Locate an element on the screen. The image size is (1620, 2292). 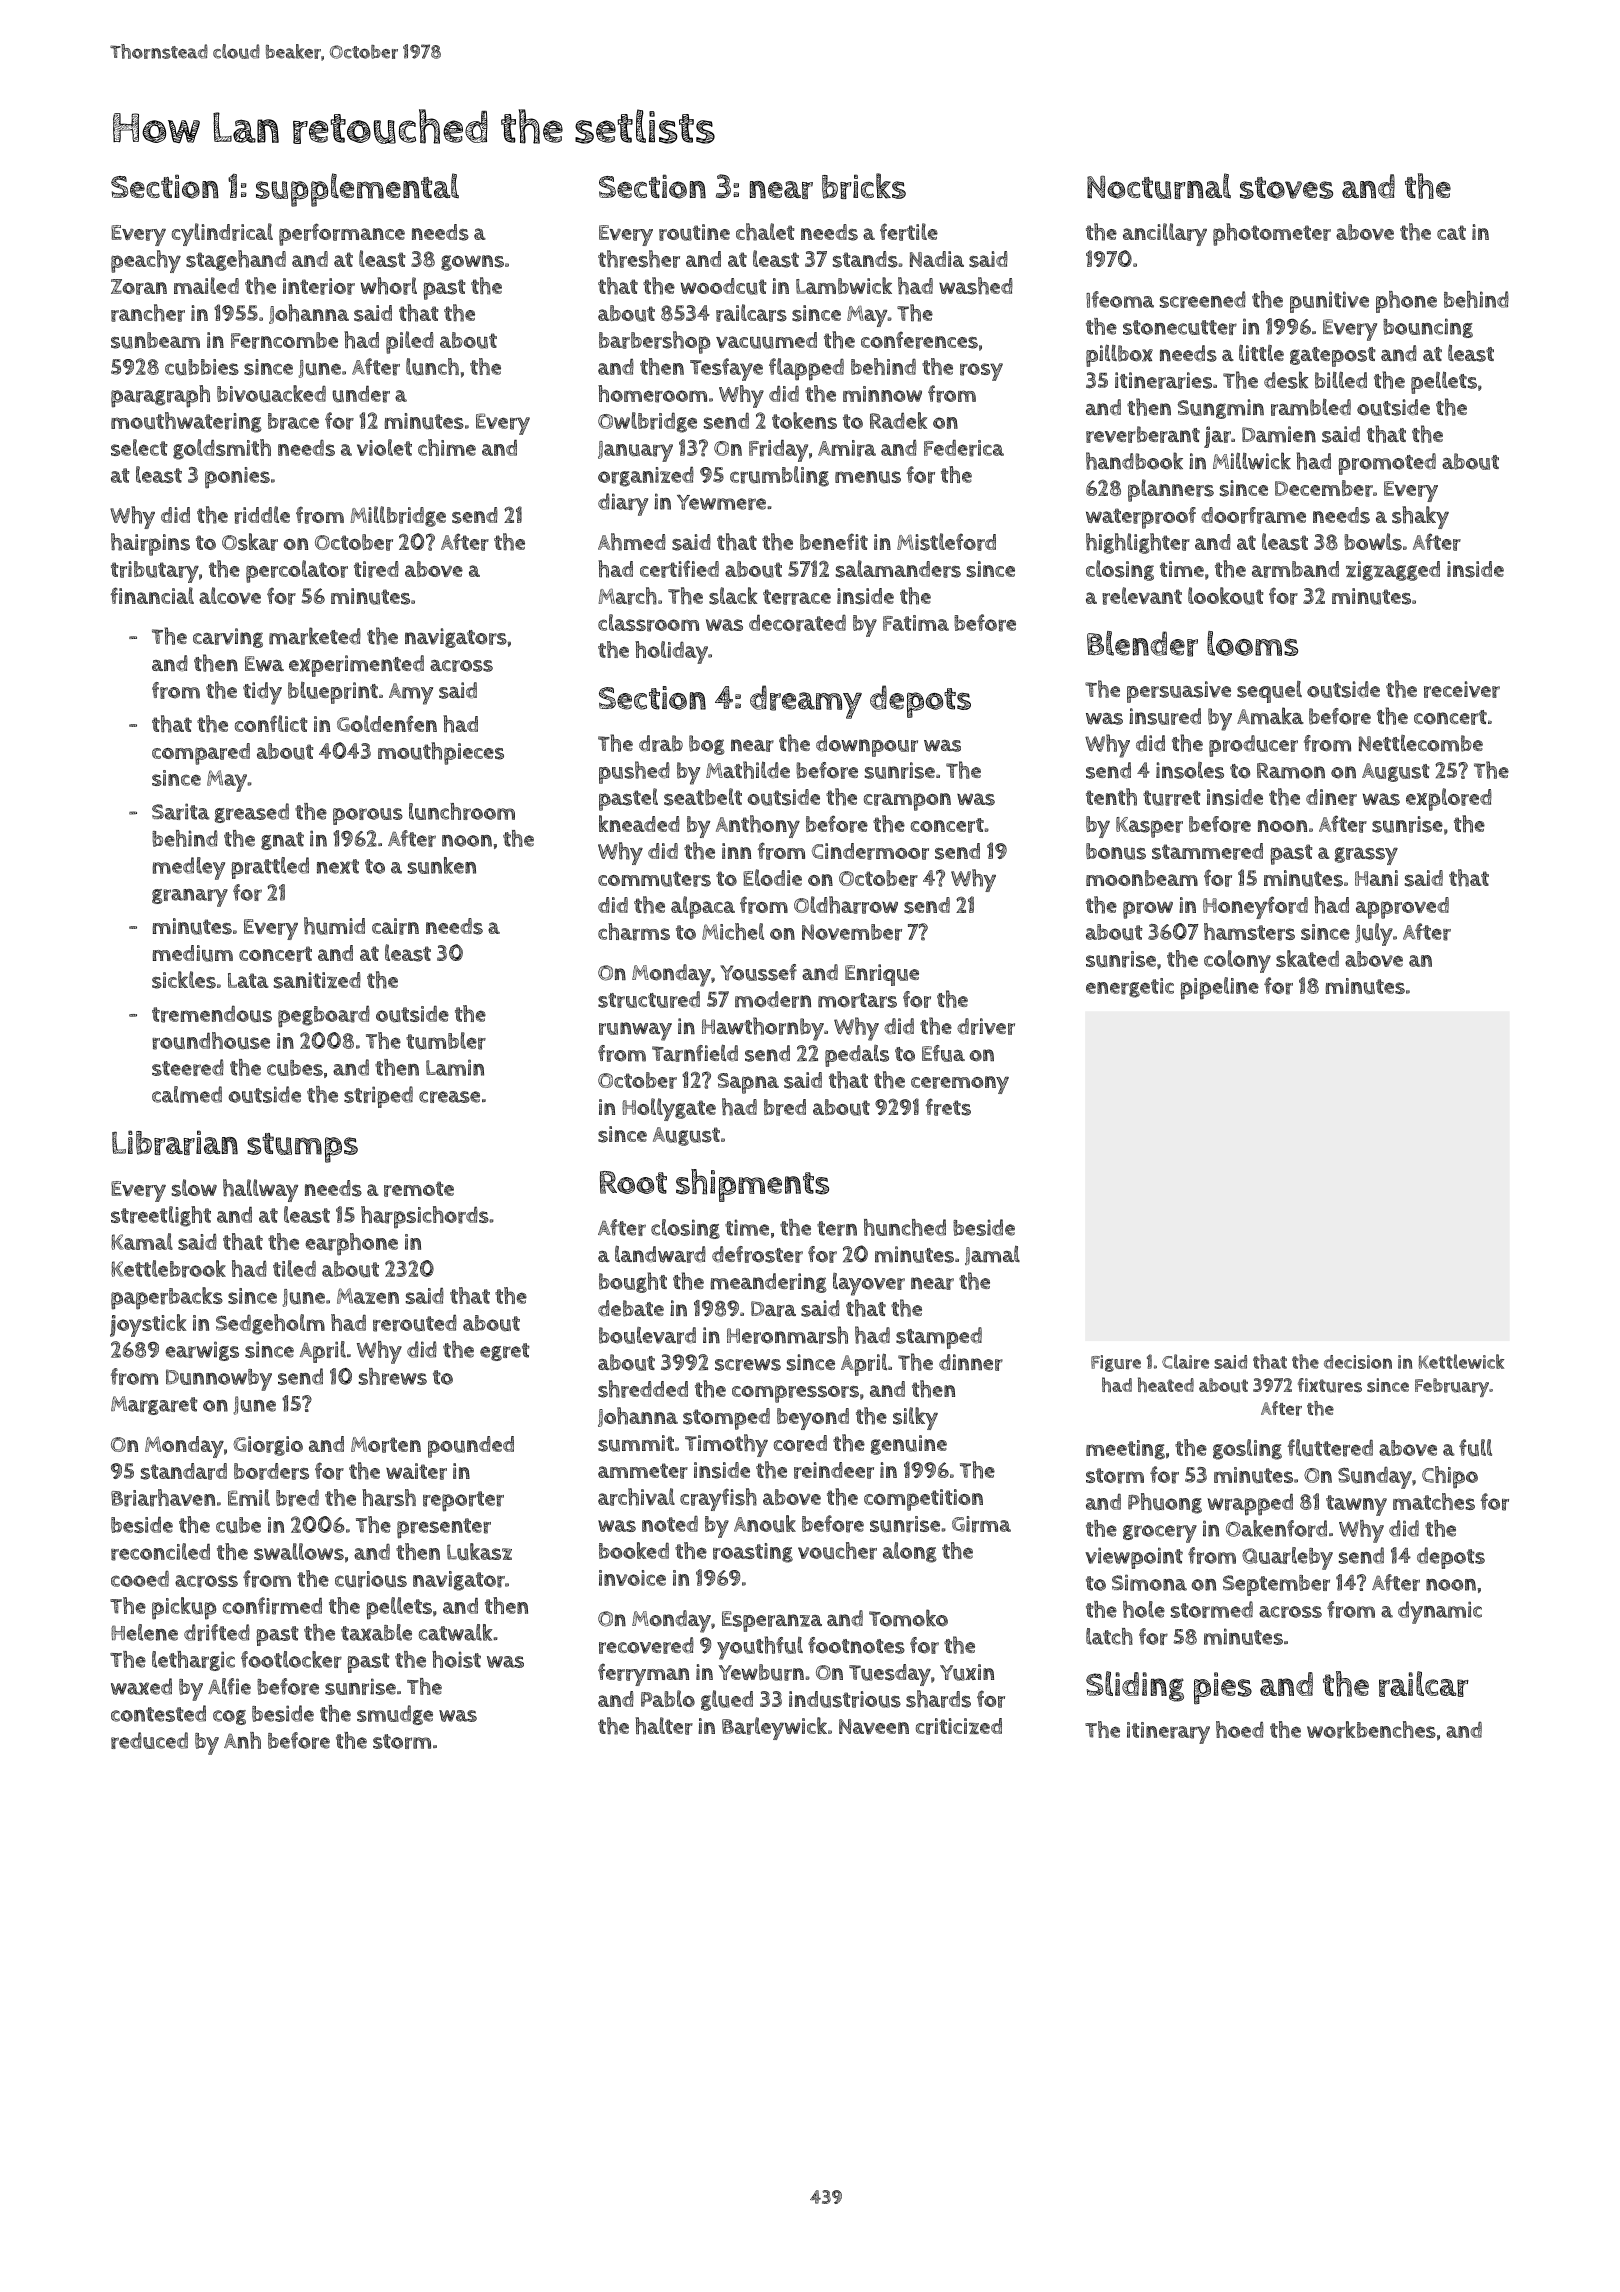
compared is located at coordinates (201, 754).
